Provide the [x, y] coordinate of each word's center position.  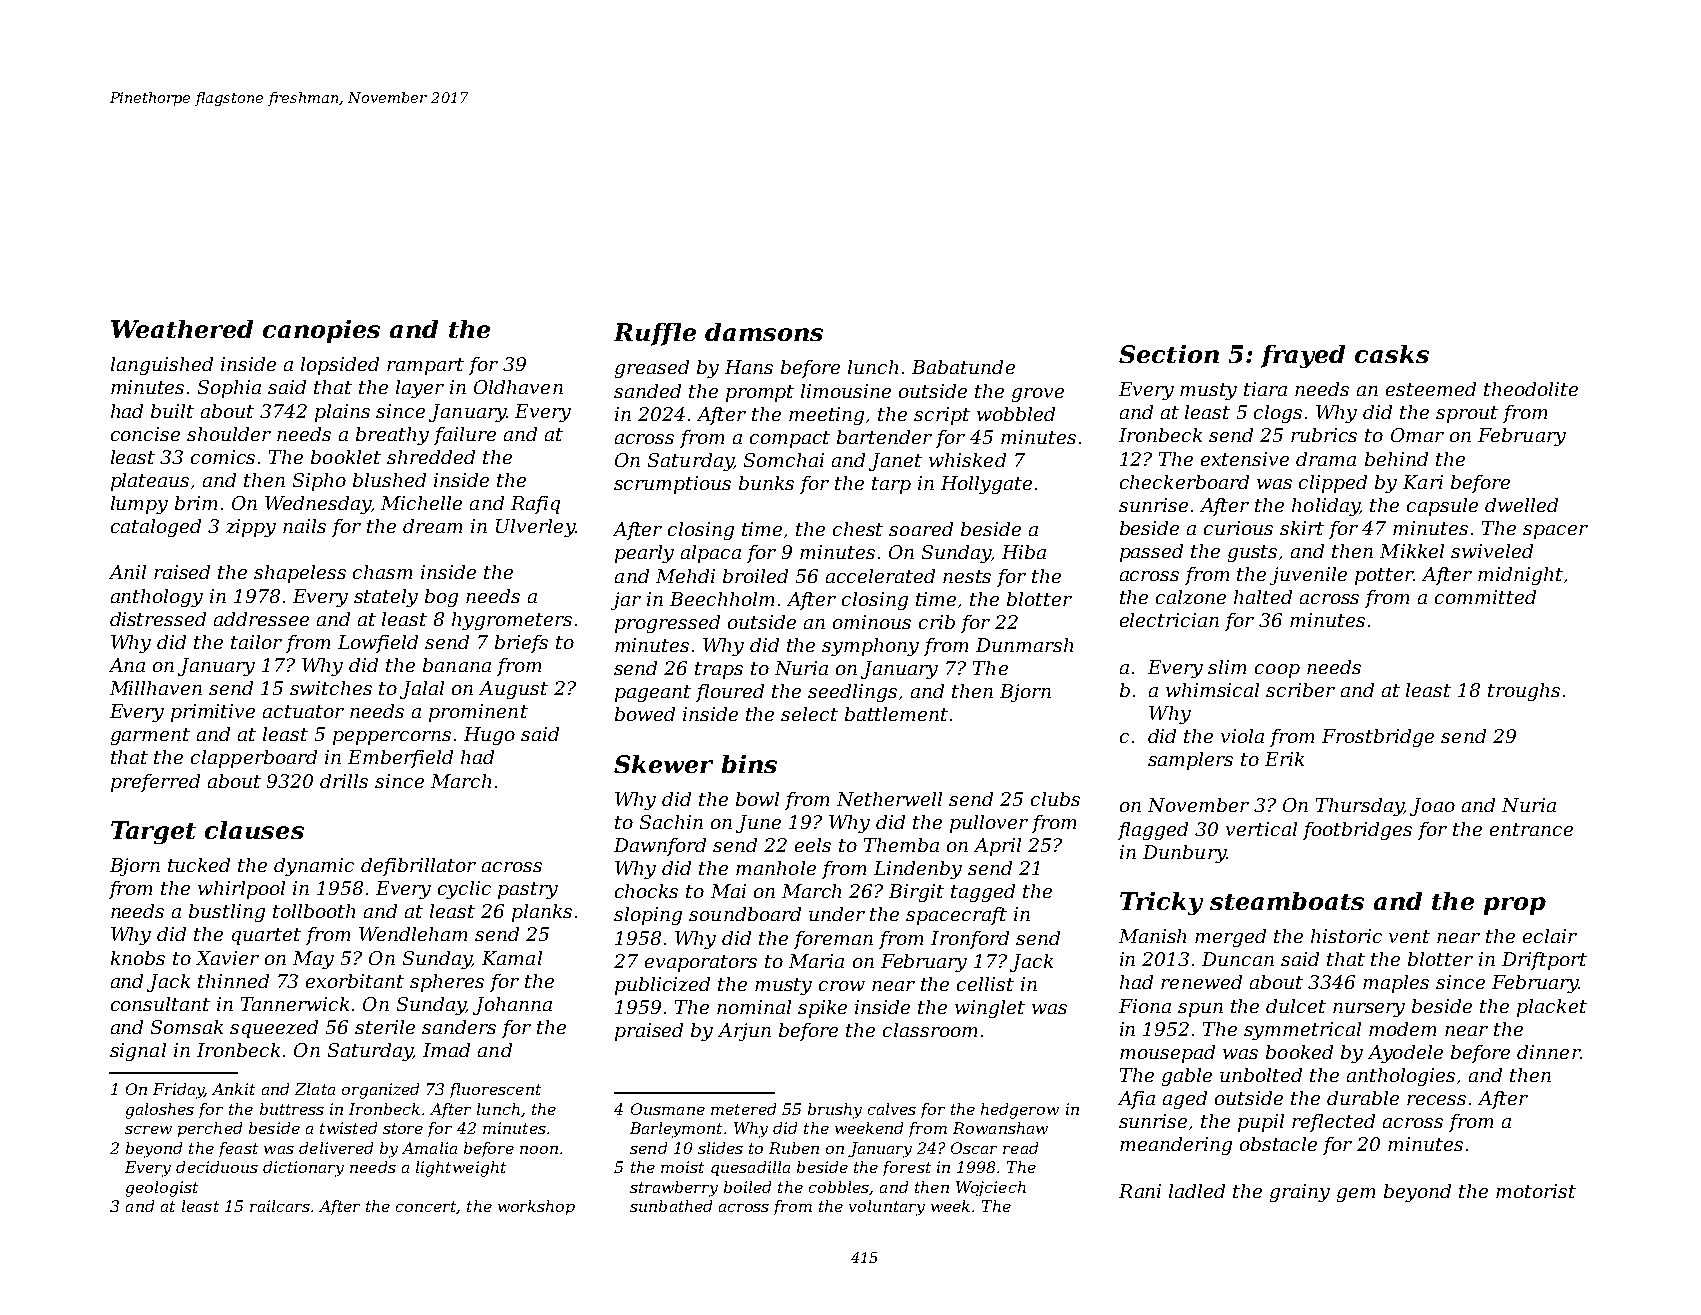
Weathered [182, 329]
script [942, 416]
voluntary [887, 1208]
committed [1485, 597]
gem [1356, 1195]
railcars [280, 1206]
